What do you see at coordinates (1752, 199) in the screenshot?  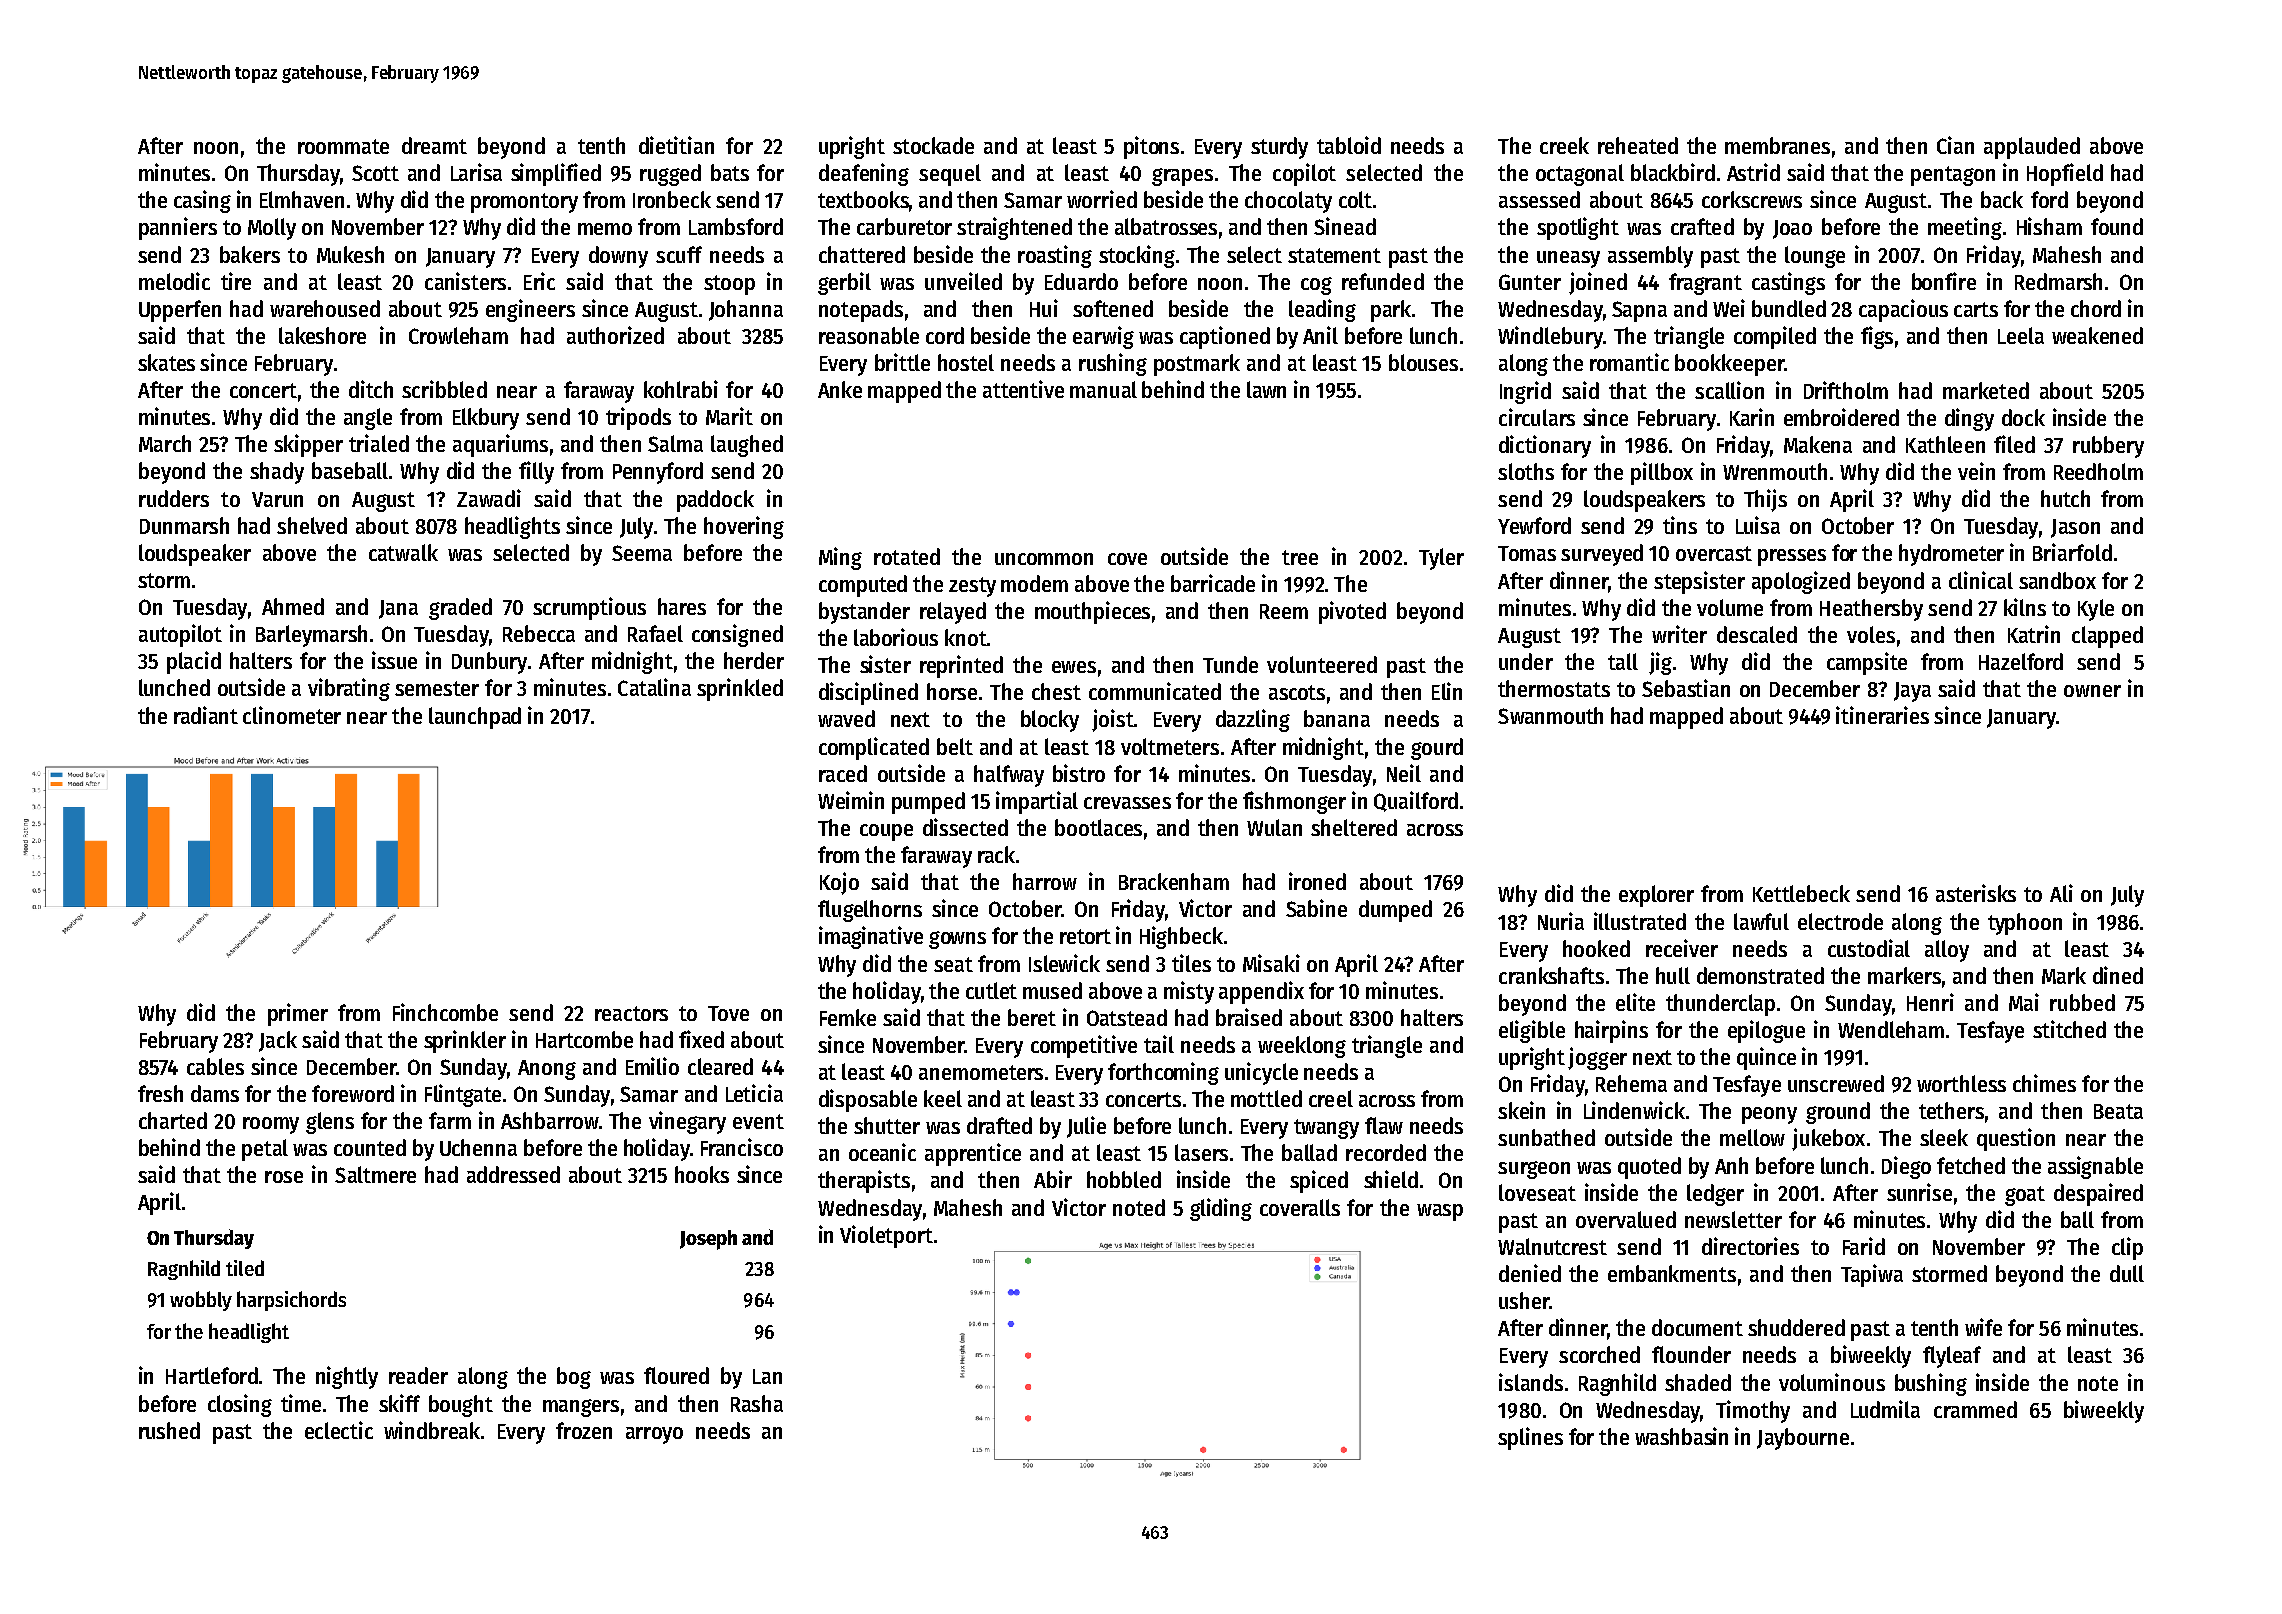 I see `corkscrews` at bounding box center [1752, 199].
